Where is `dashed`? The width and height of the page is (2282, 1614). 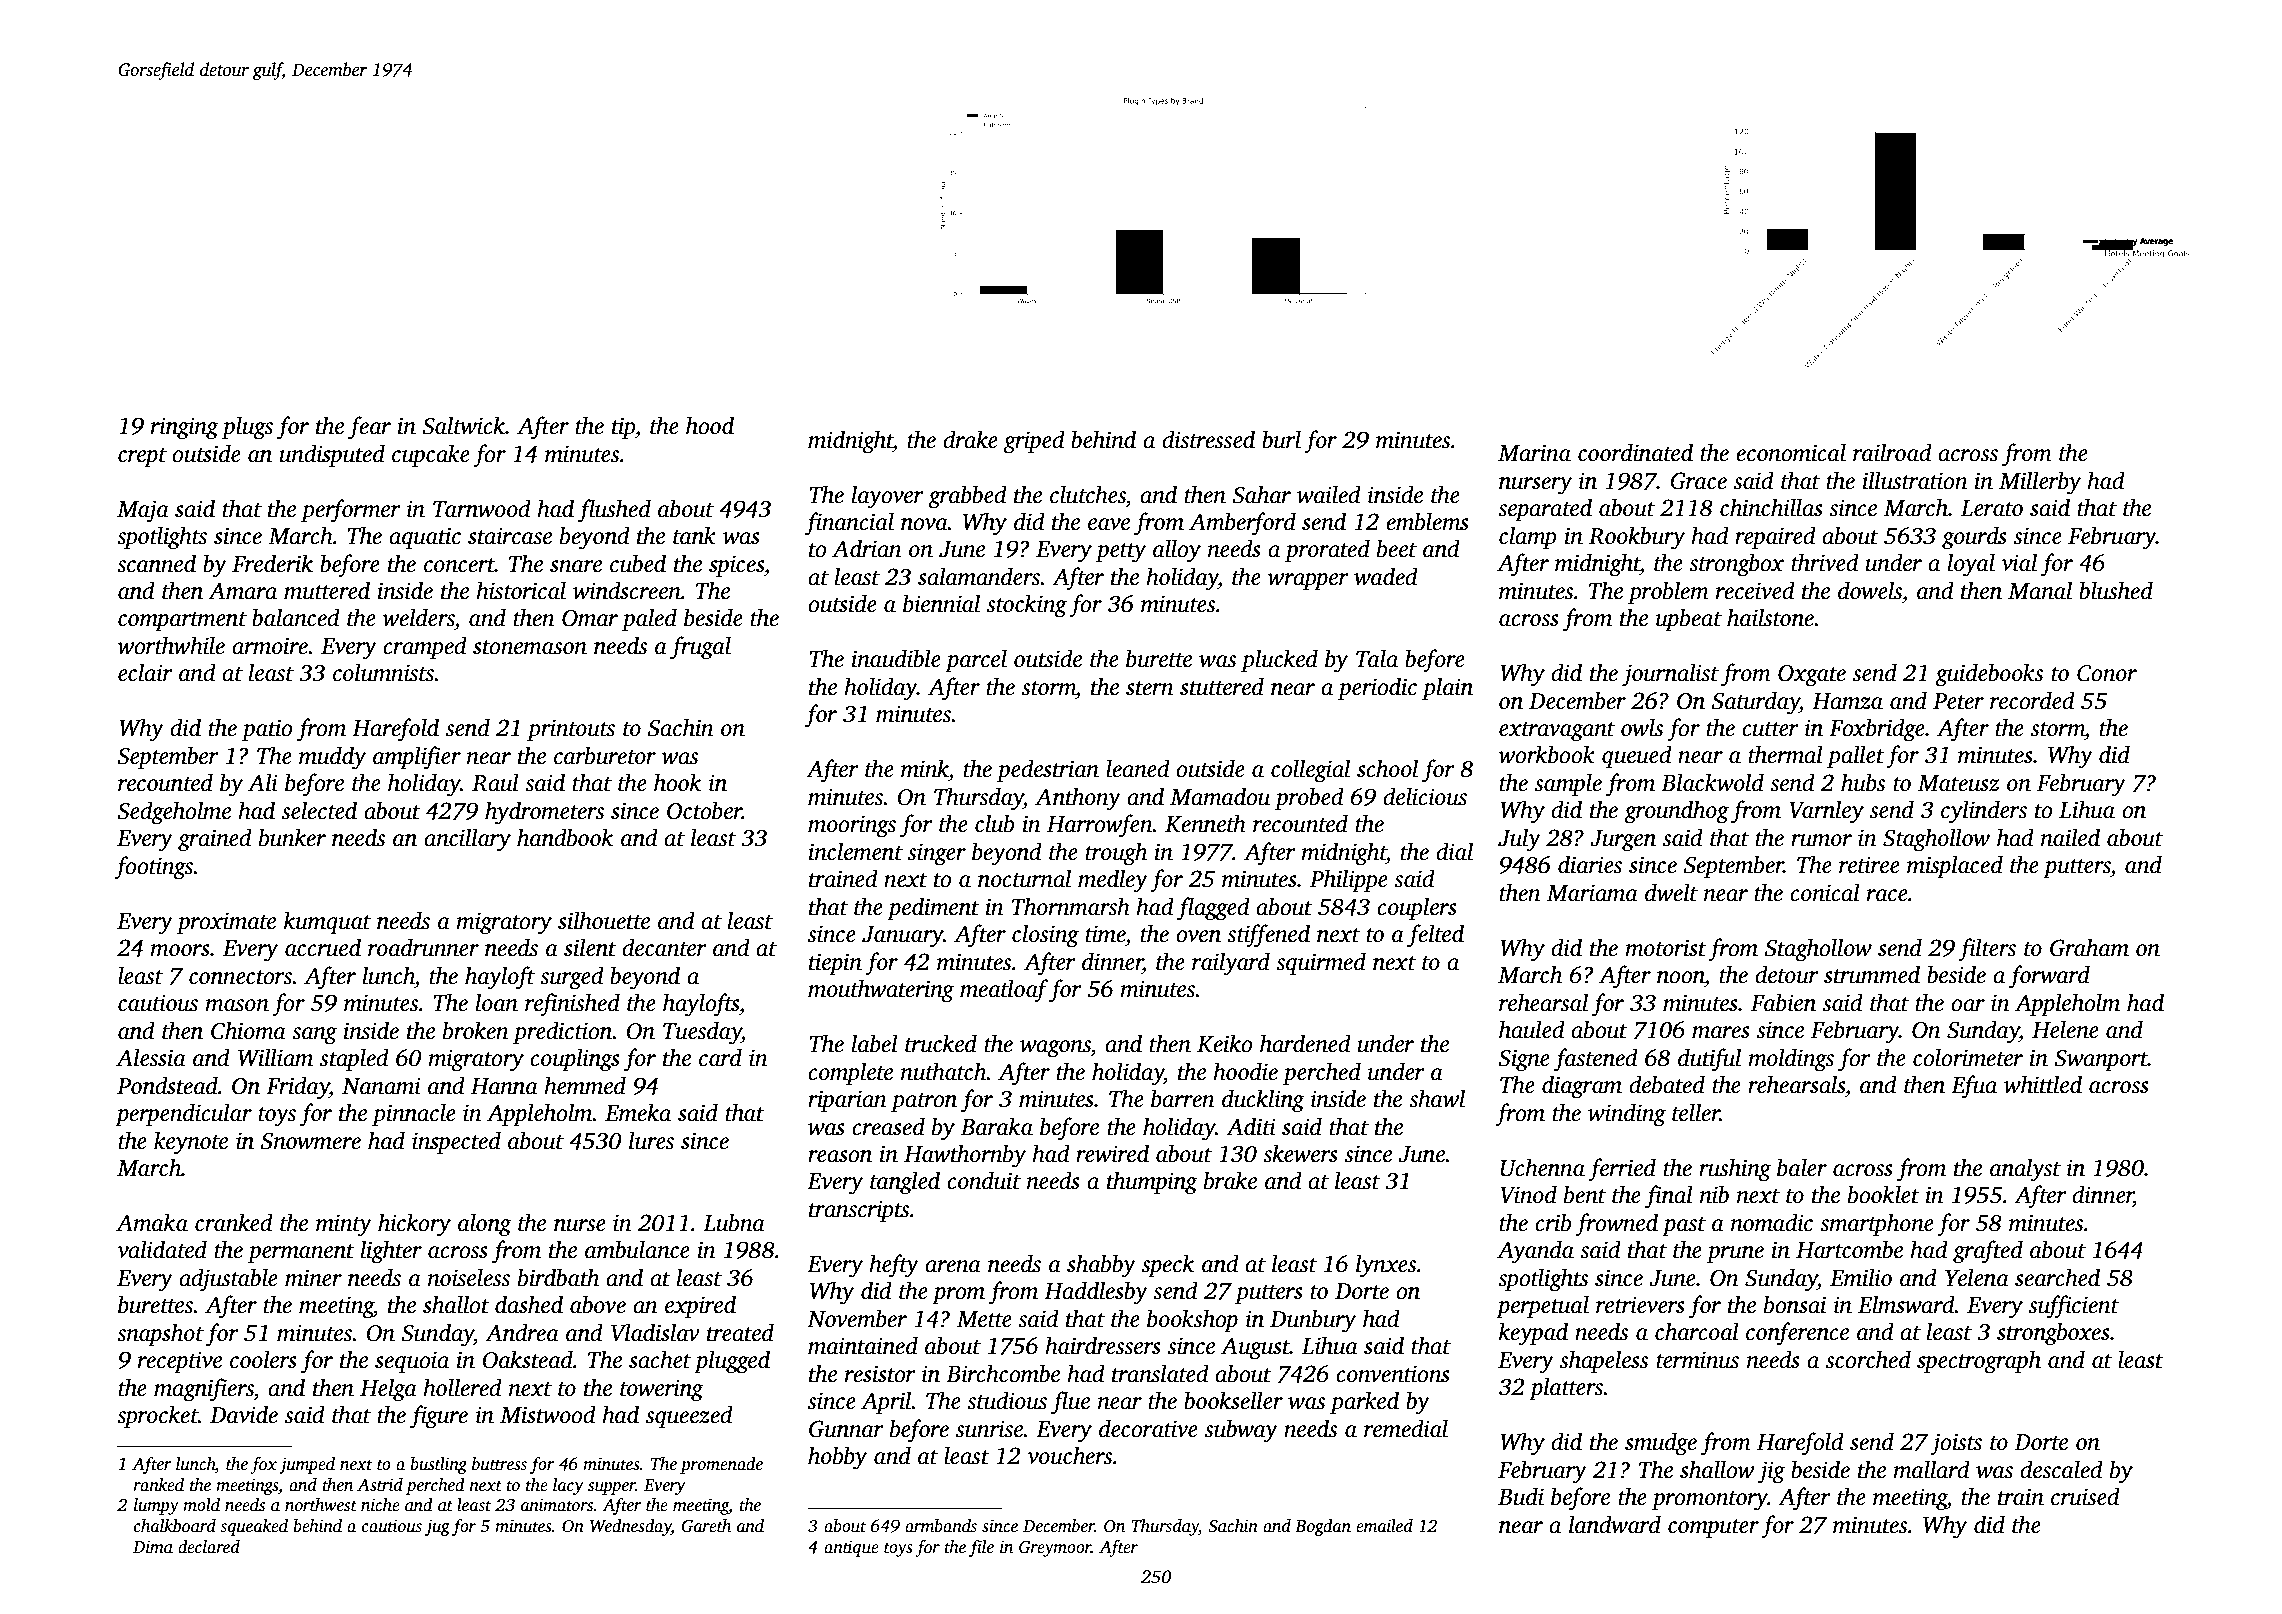 dashed is located at coordinates (529, 1304).
